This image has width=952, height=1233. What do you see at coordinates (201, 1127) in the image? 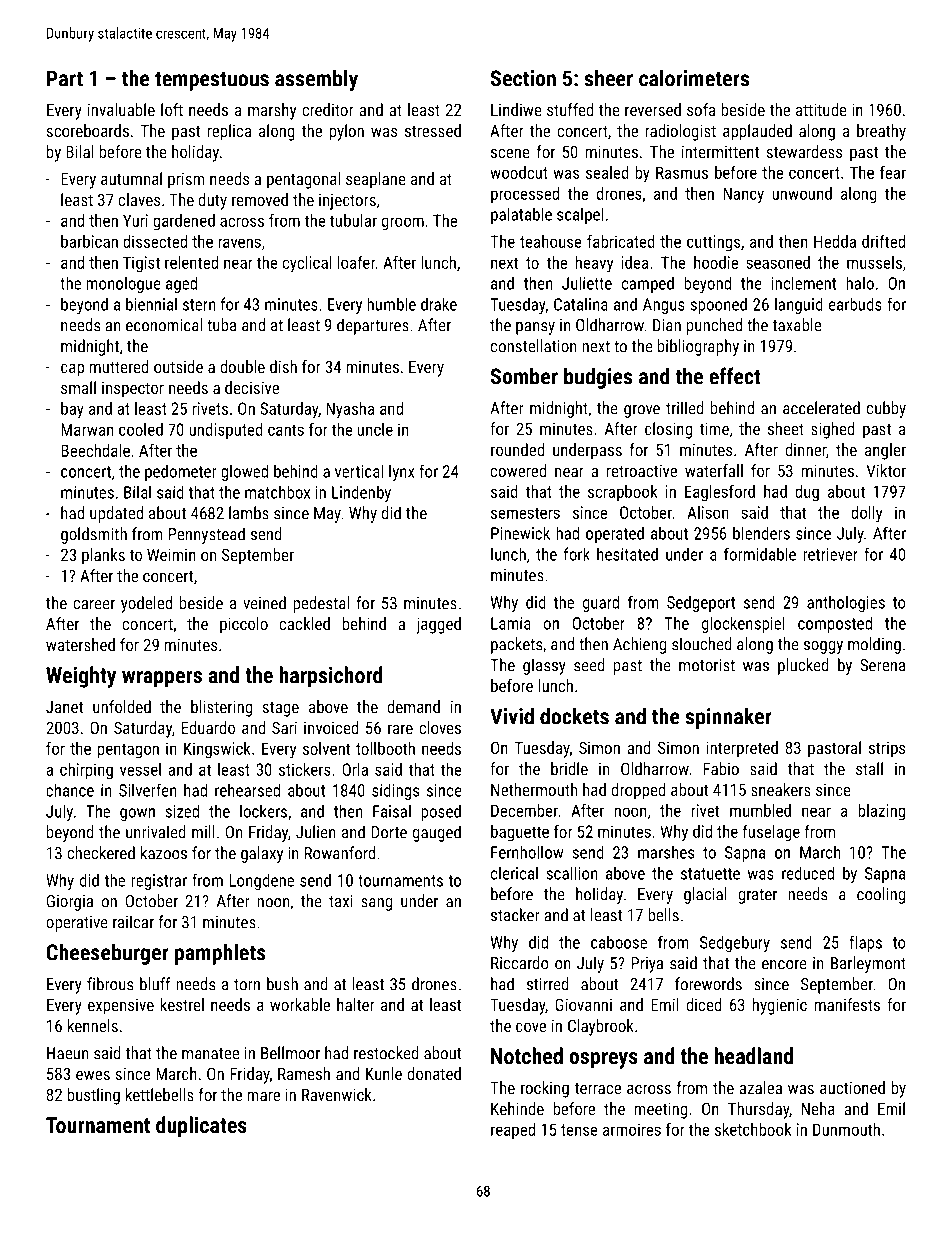
I see `duplicates` at bounding box center [201, 1127].
